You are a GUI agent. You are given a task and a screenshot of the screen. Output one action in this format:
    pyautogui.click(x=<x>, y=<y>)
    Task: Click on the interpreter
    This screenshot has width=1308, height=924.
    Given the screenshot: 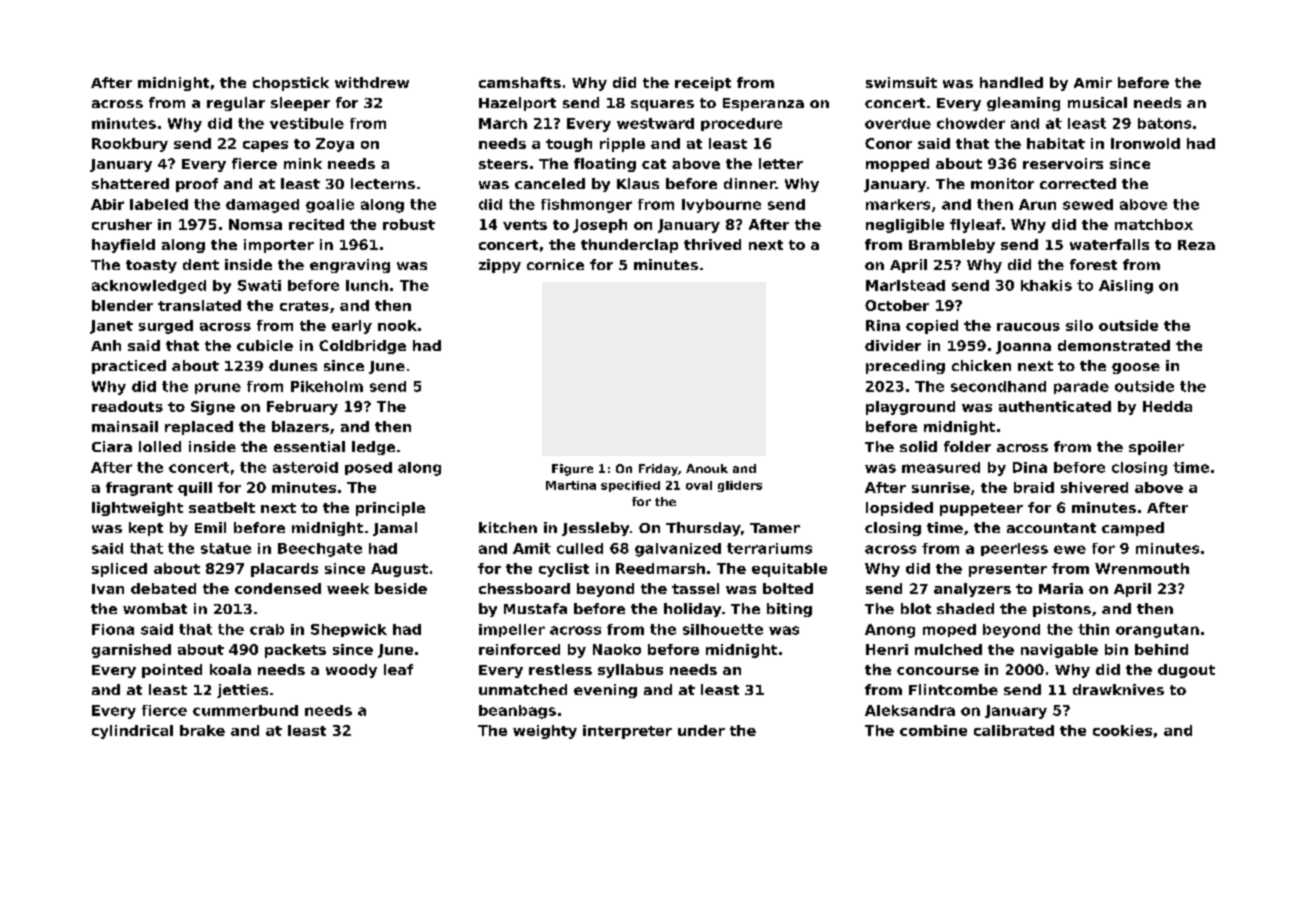 What is the action you would take?
    pyautogui.click(x=627, y=732)
